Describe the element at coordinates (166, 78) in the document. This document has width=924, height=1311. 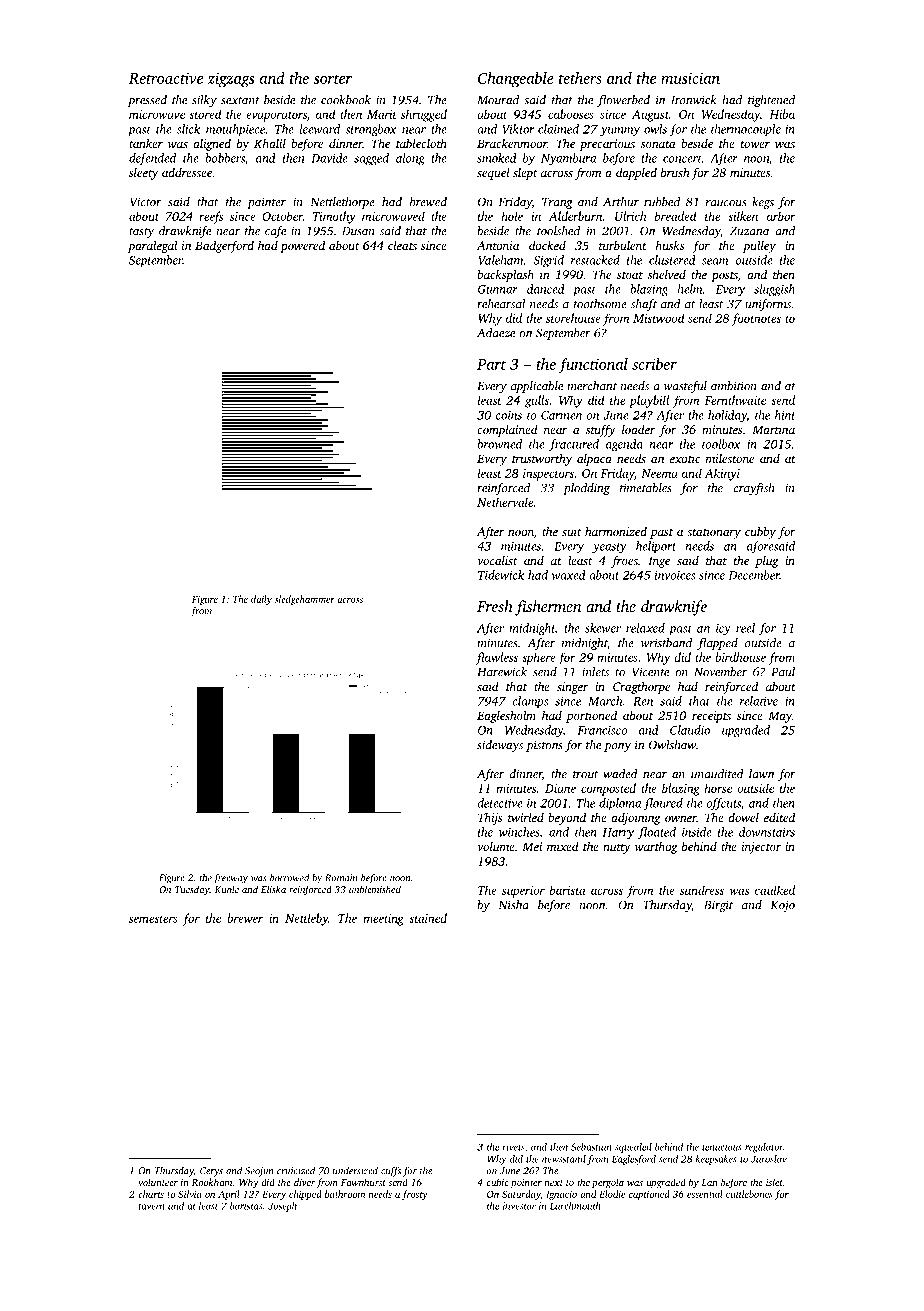
I see `Retroactive` at that location.
